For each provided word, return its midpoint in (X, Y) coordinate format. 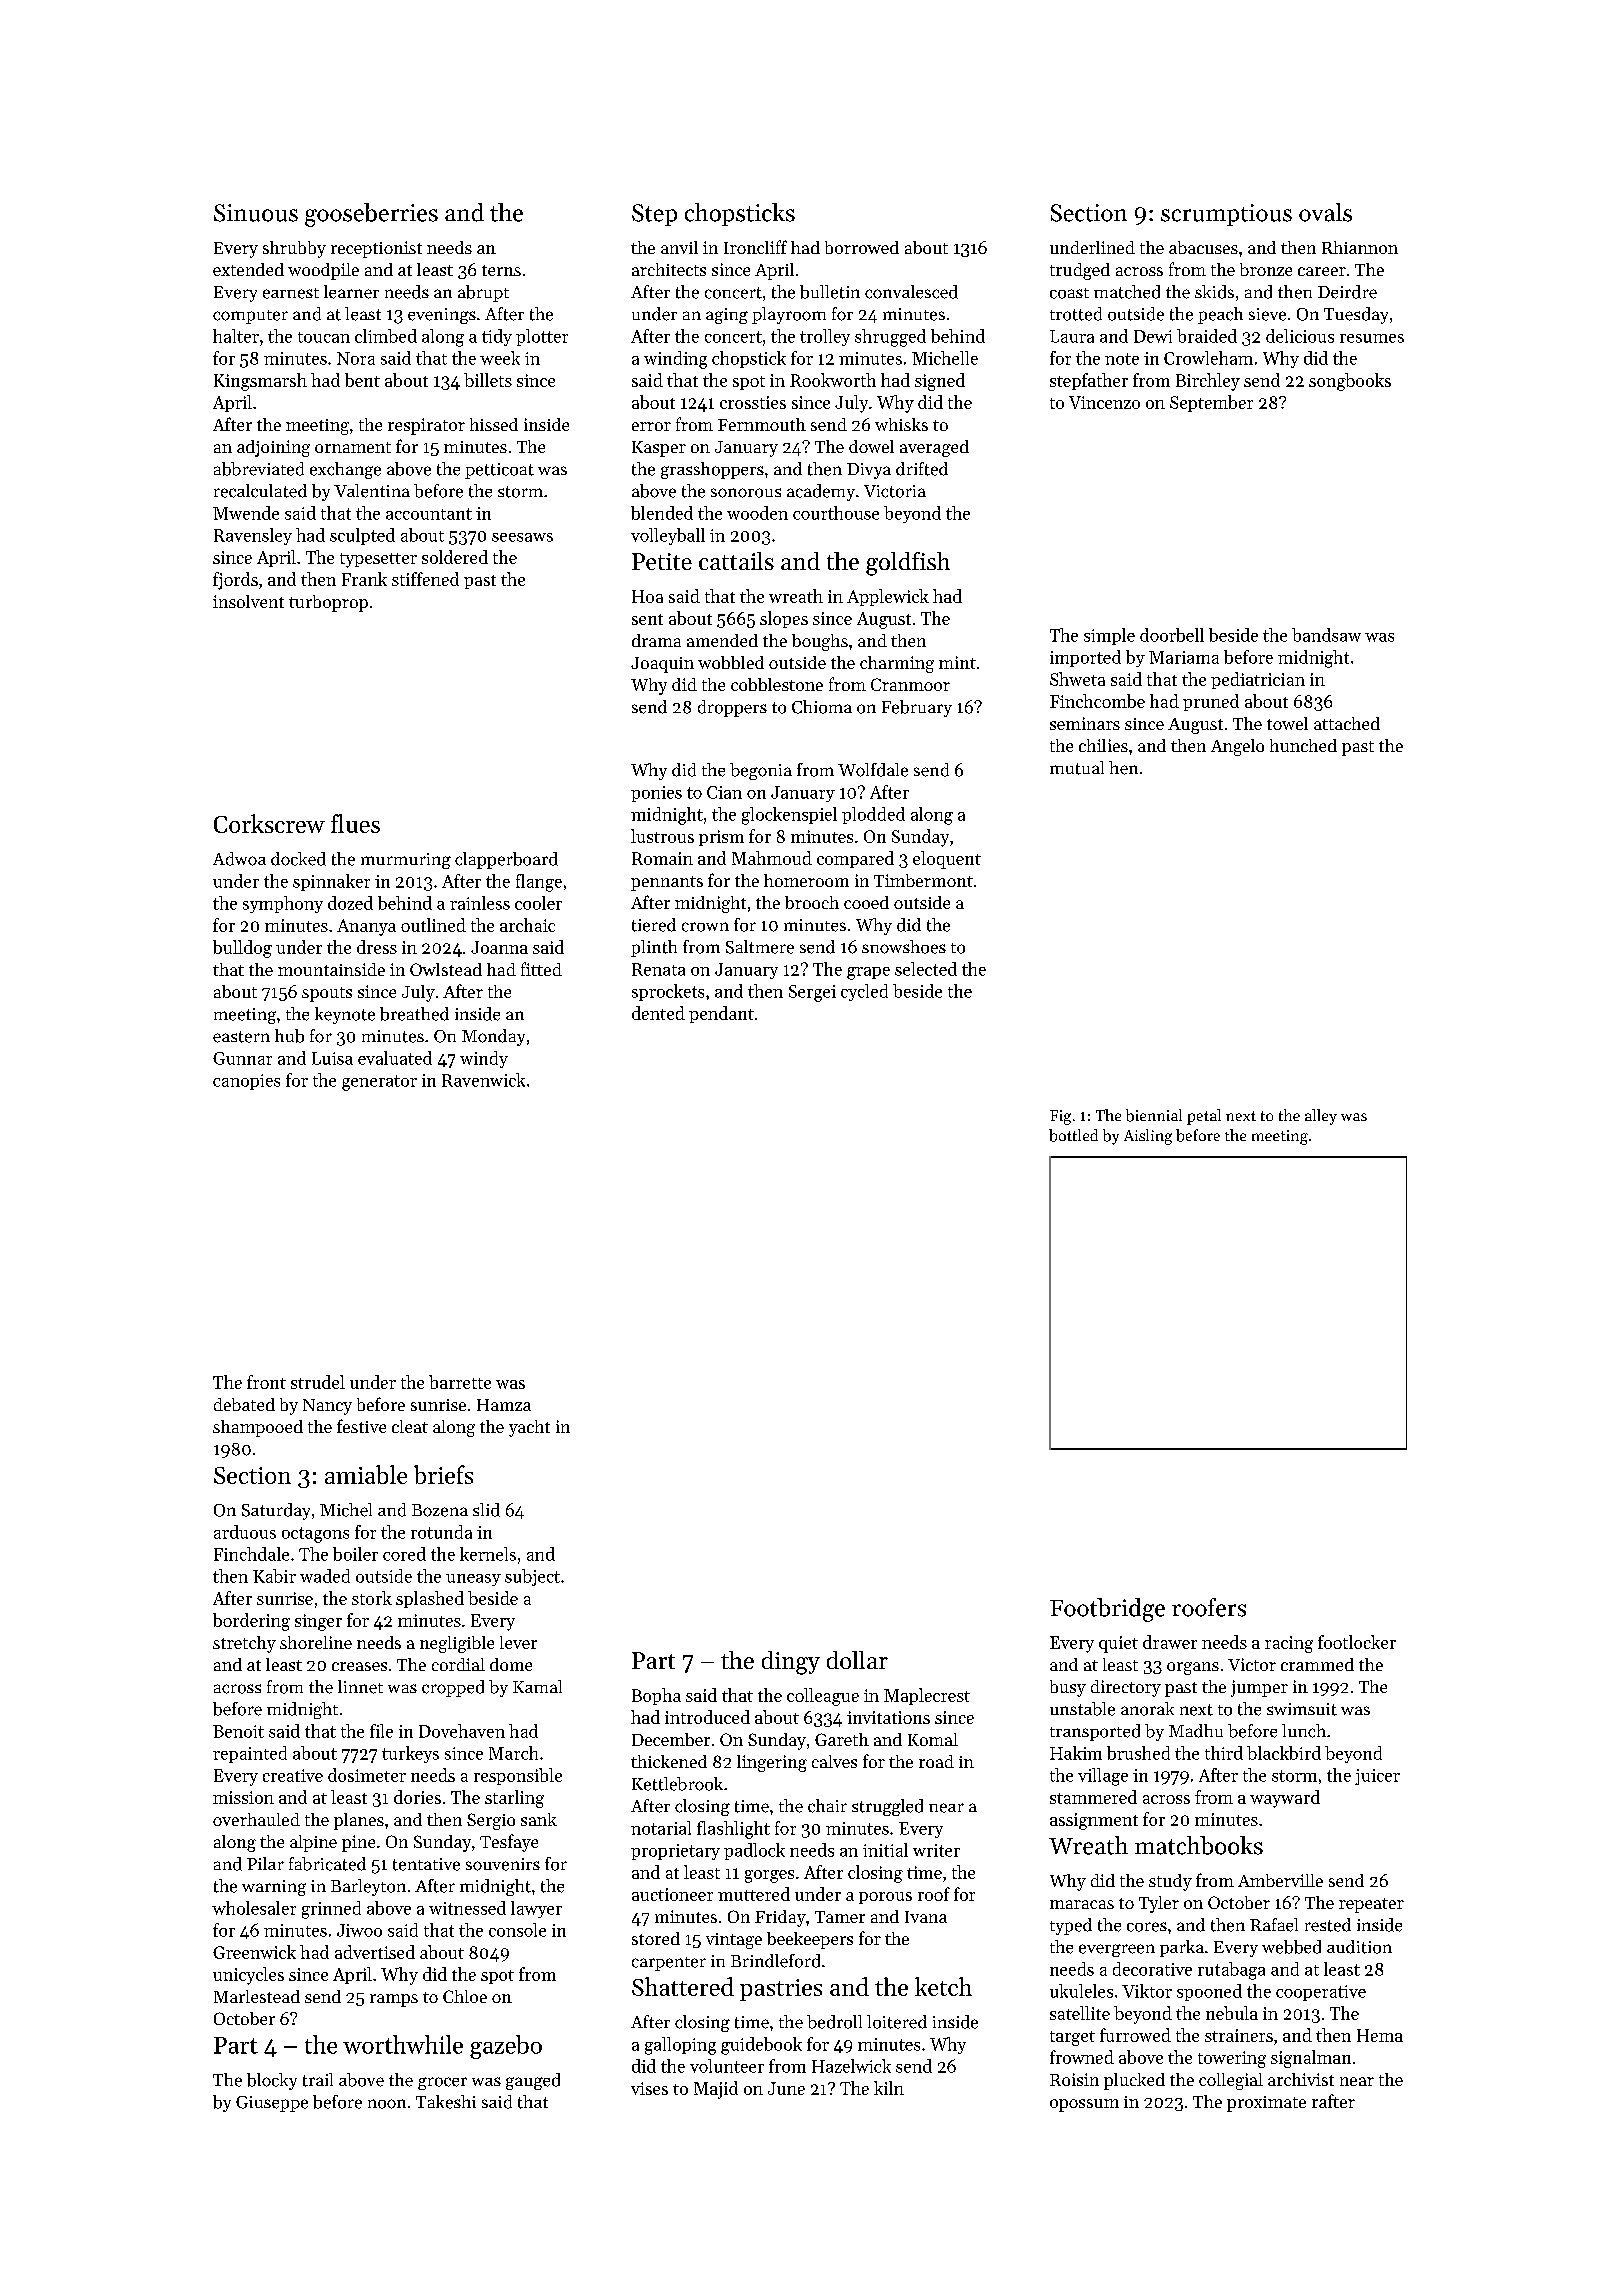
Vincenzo (1104, 402)
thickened (669, 1761)
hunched (1303, 745)
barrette (460, 1382)
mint (957, 662)
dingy (791, 1663)
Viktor (1147, 1991)
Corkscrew (269, 823)
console (517, 1930)
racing (1289, 1644)
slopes (784, 619)
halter (236, 336)
